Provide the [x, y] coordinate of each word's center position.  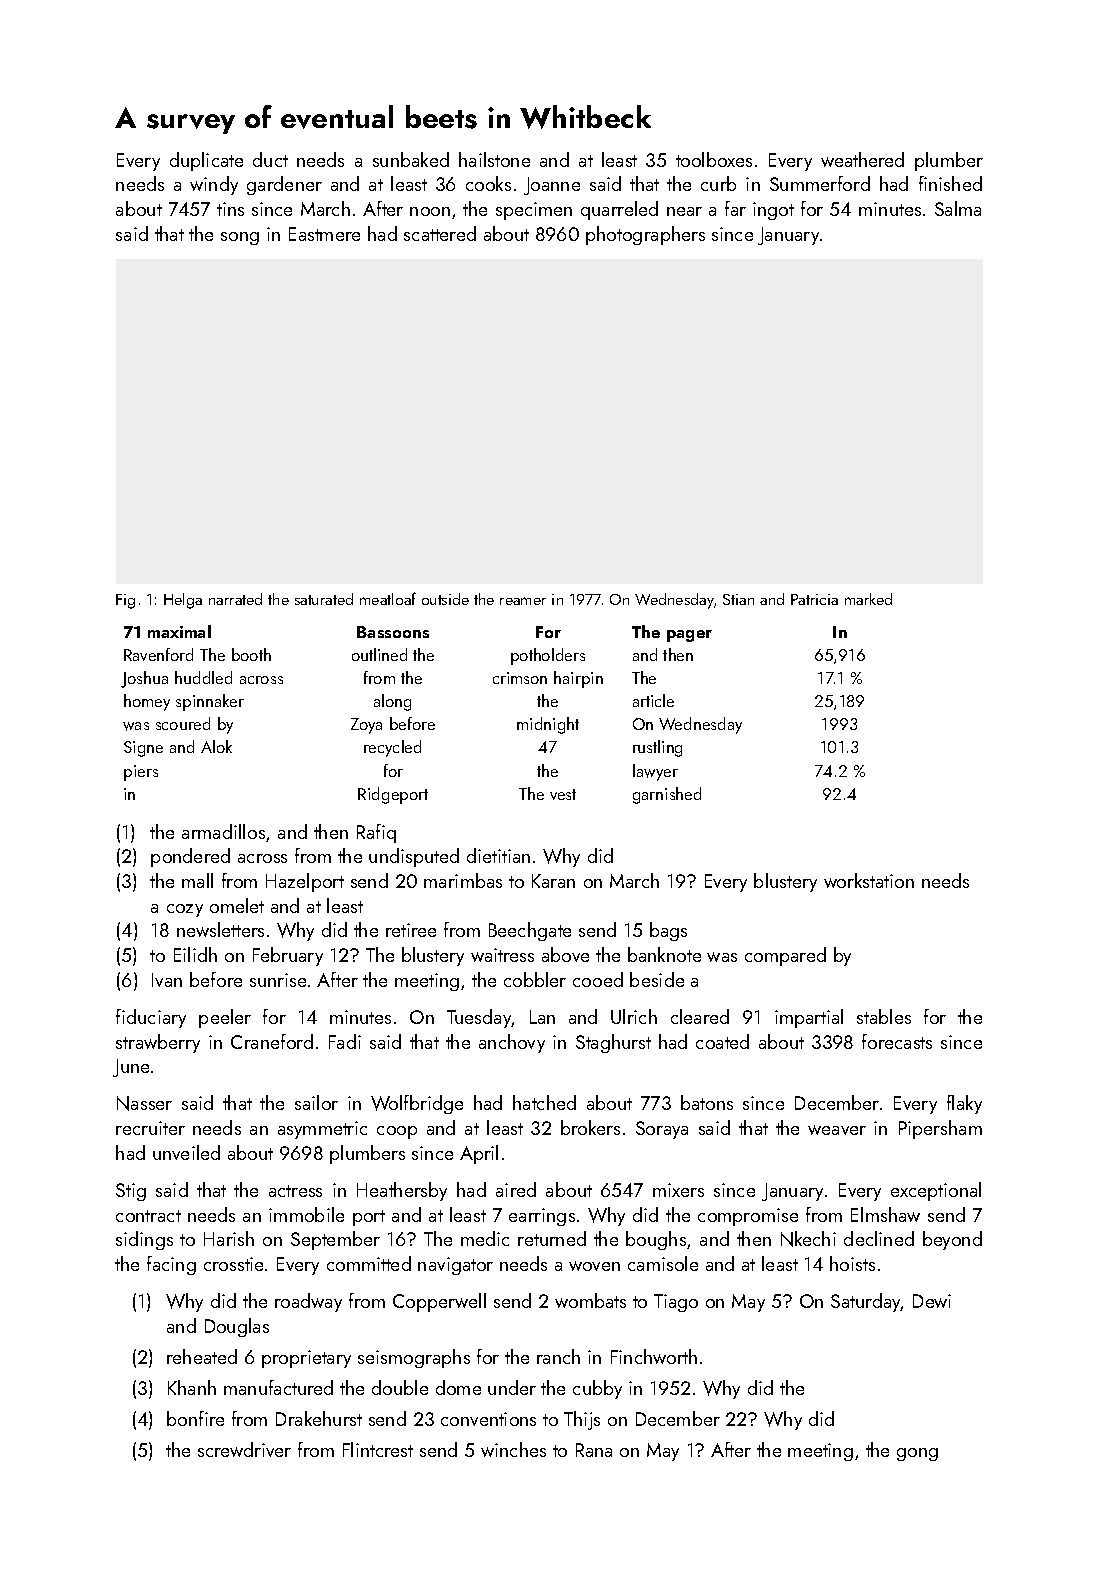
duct [270, 159]
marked [868, 599]
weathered [862, 159]
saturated [324, 599]
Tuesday [479, 1018]
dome [458, 1387]
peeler [225, 1018]
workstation [869, 880]
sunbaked [411, 159]
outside [445, 599]
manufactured [278, 1387]
